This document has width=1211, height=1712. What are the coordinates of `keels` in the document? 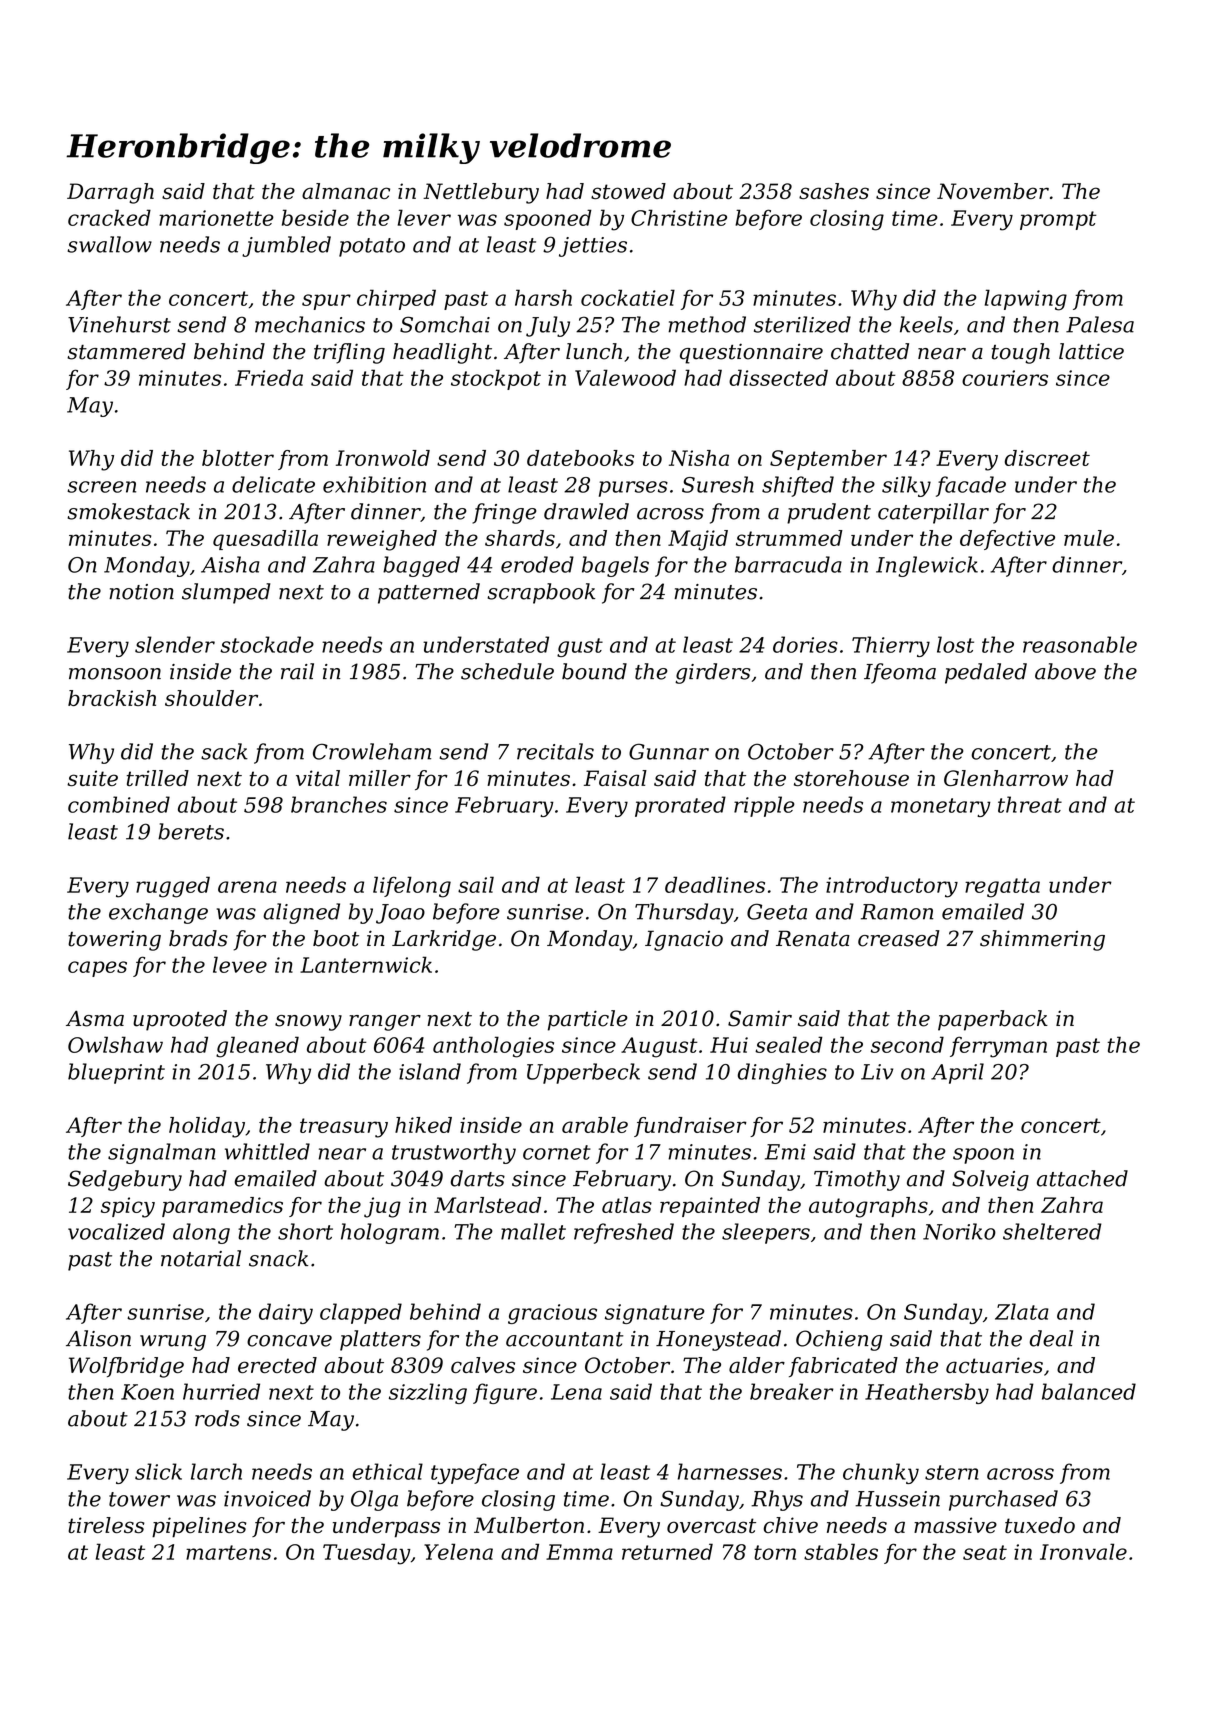 It's located at (926, 324).
